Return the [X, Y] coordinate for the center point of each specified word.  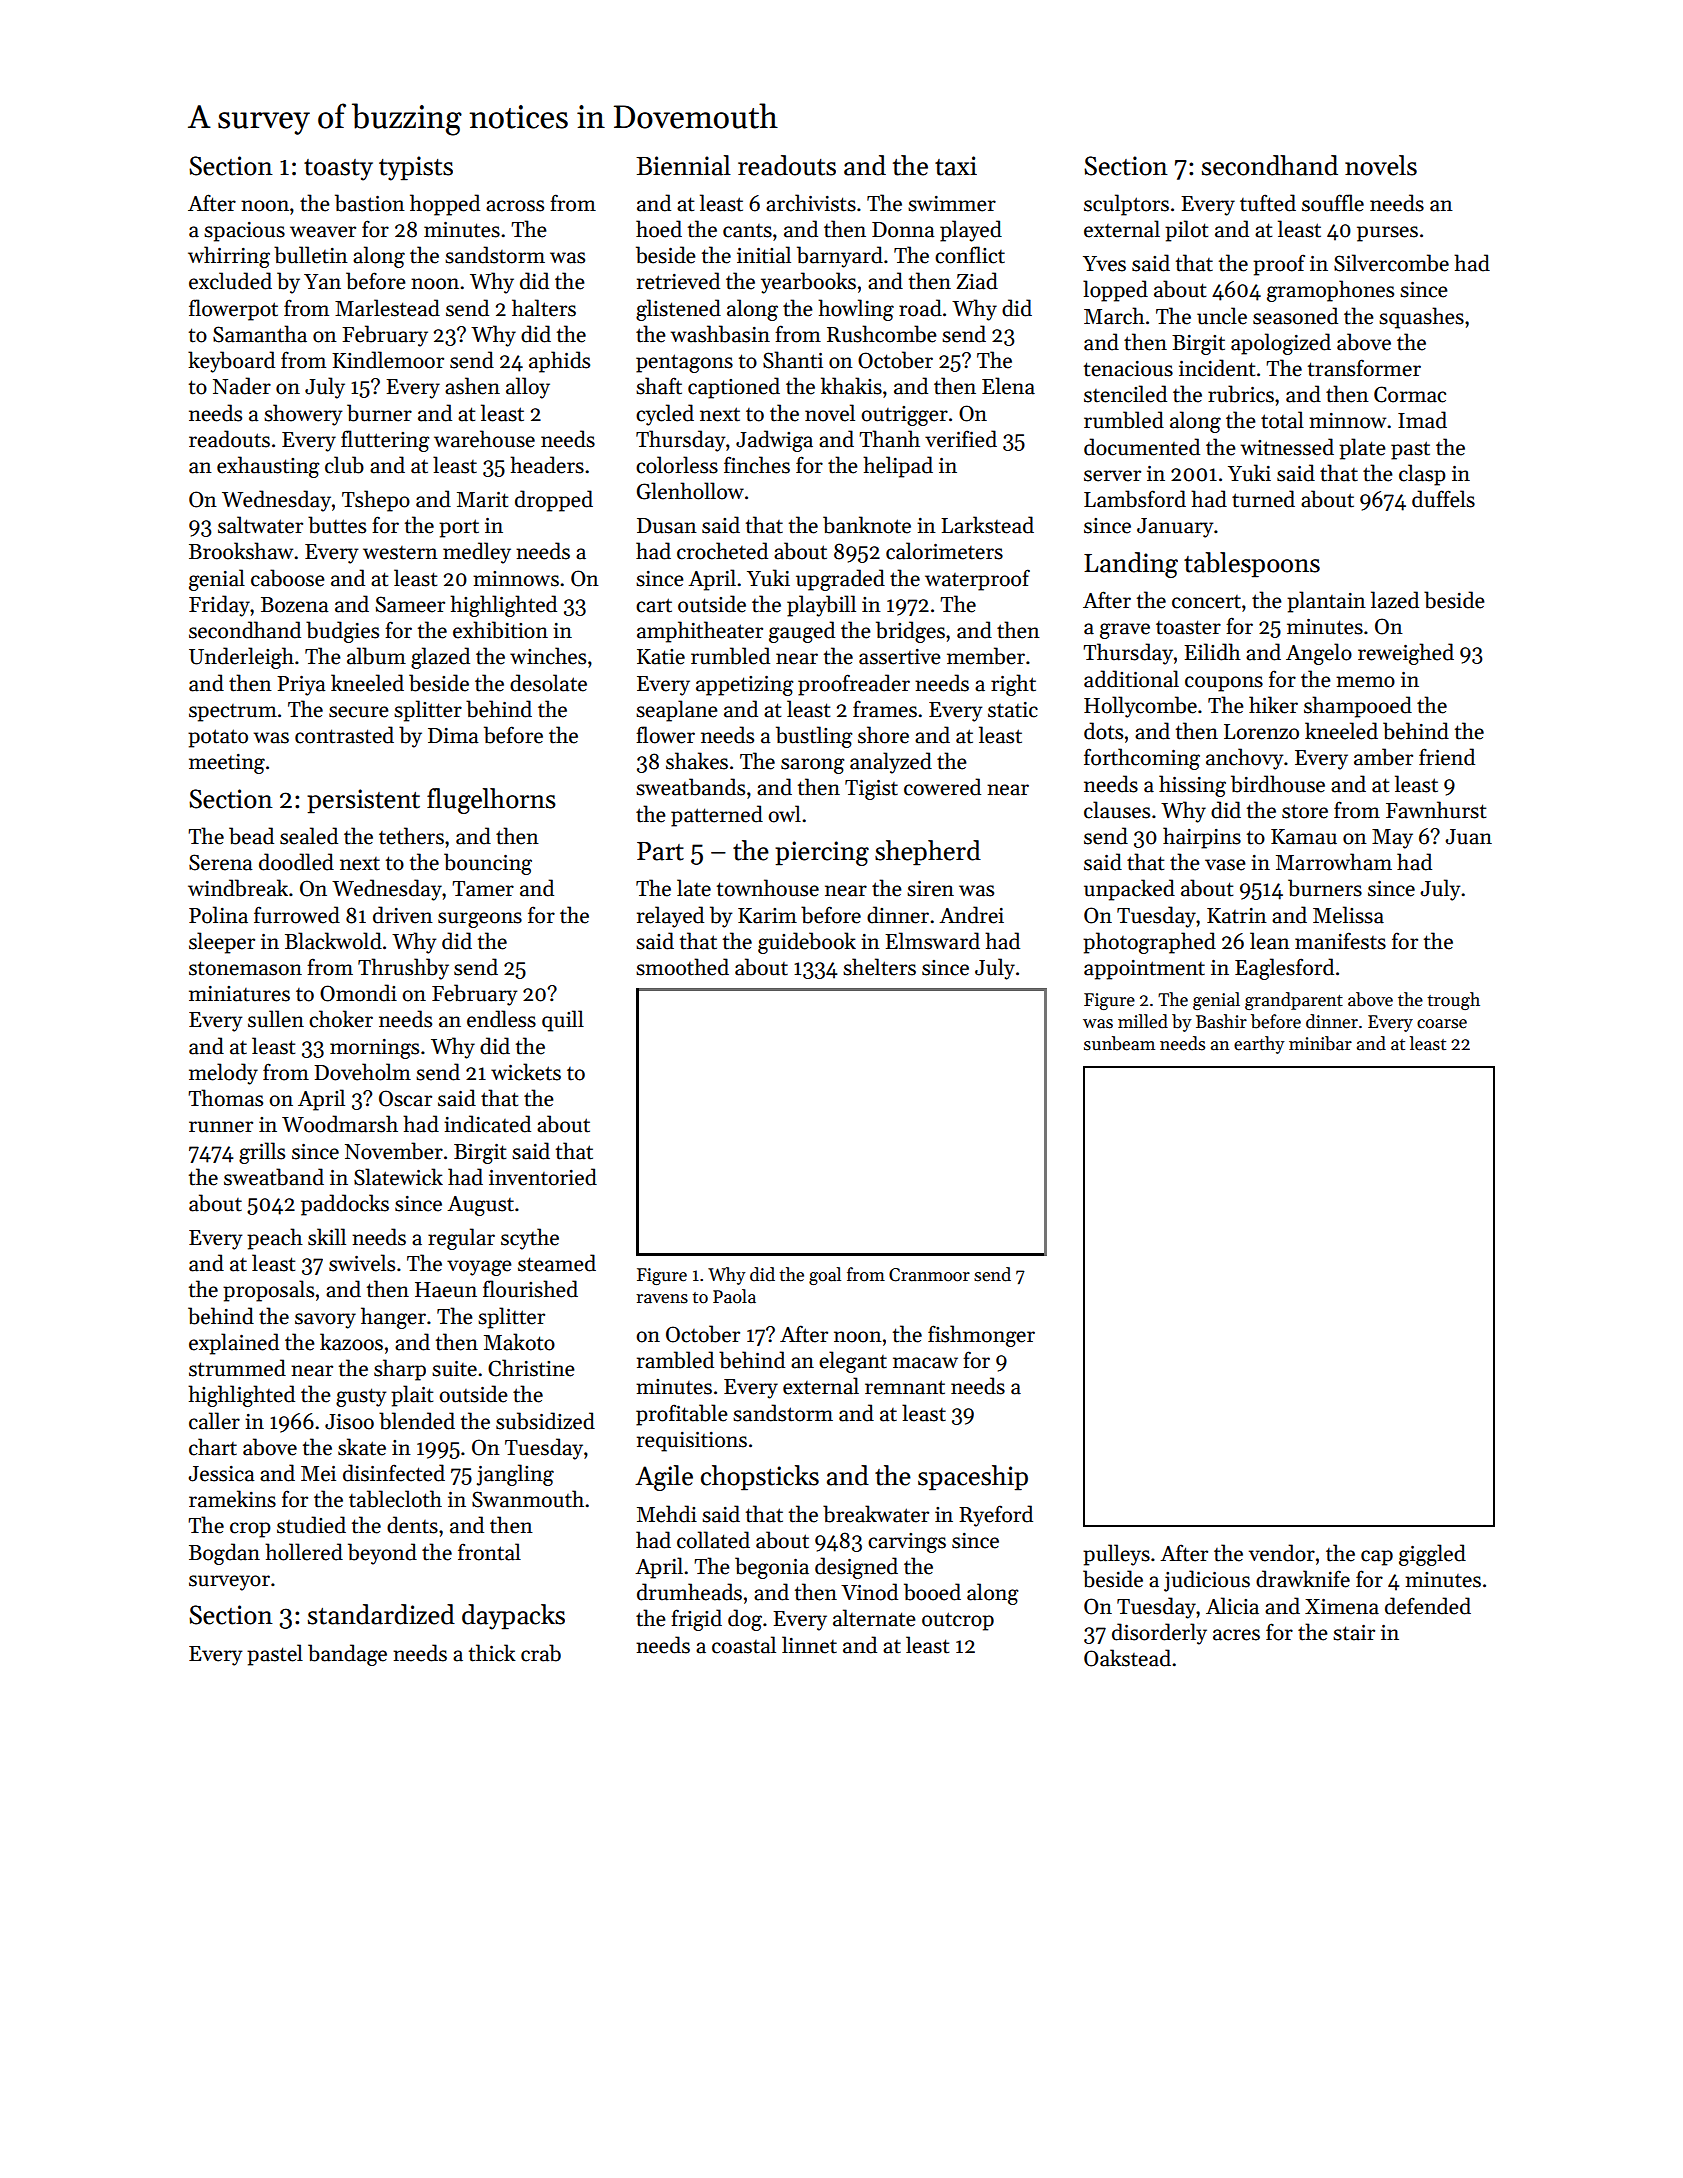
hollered [304, 1552]
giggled [1432, 1555]
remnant [905, 1387]
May [1392, 839]
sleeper [222, 943]
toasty [338, 170]
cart [654, 605]
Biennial [683, 165]
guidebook [807, 943]
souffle [1333, 203]
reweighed [1406, 654]
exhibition [500, 630]
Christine [531, 1368]
